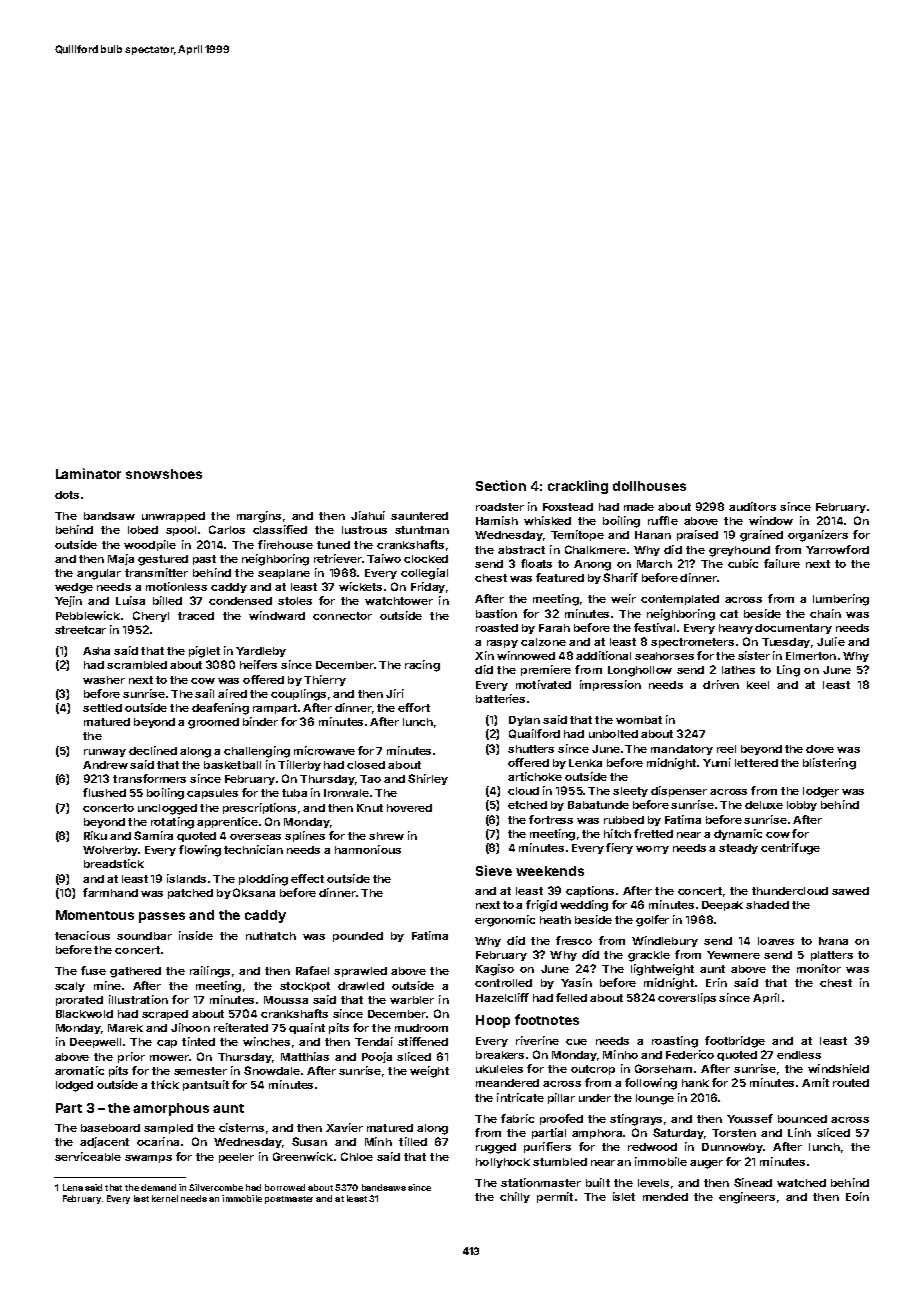 The image size is (924, 1308). Describe the element at coordinates (368, 515) in the screenshot. I see `Jiahui` at that location.
